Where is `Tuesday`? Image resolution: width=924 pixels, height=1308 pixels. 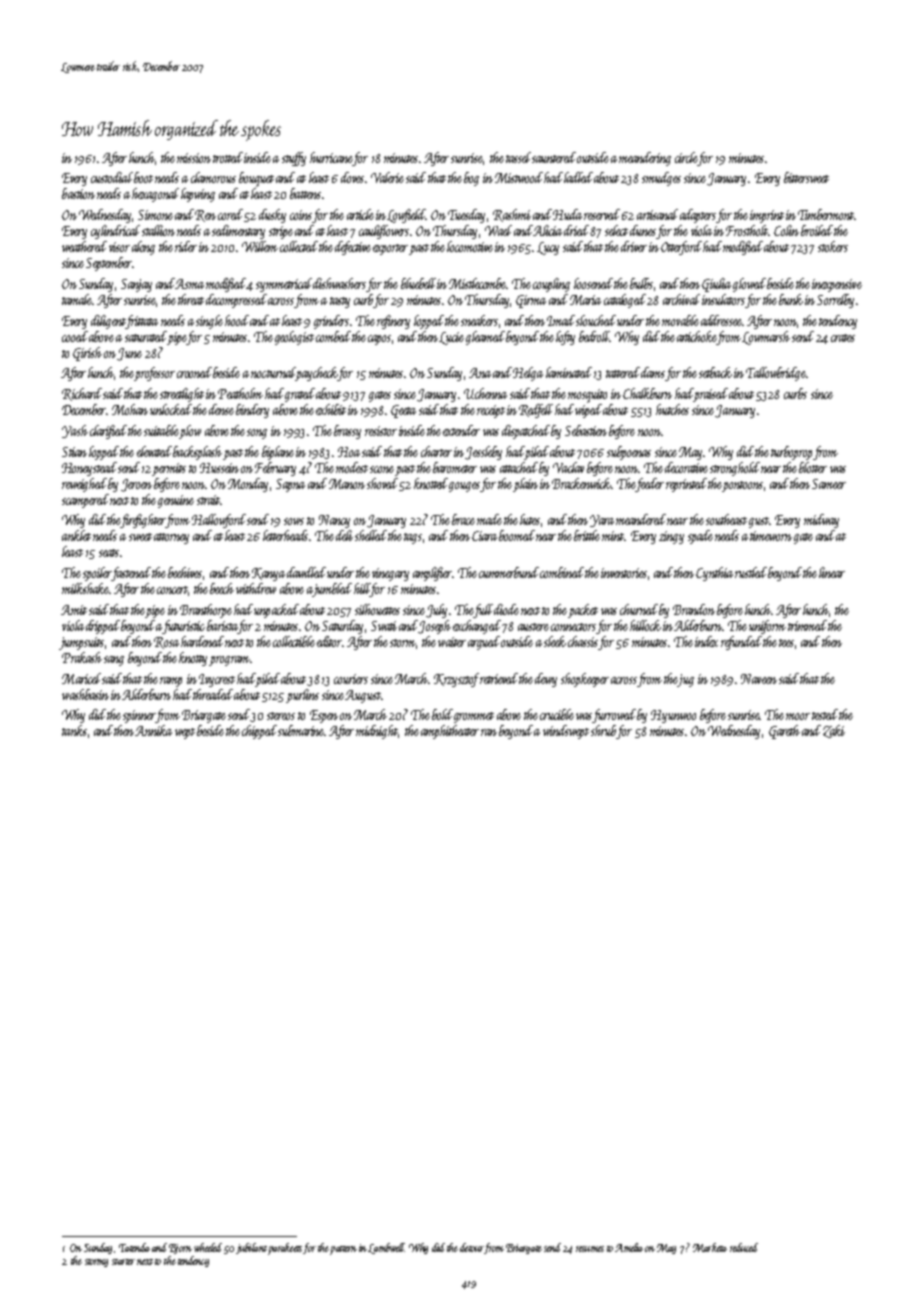
Tuesday is located at coordinates (466, 216).
